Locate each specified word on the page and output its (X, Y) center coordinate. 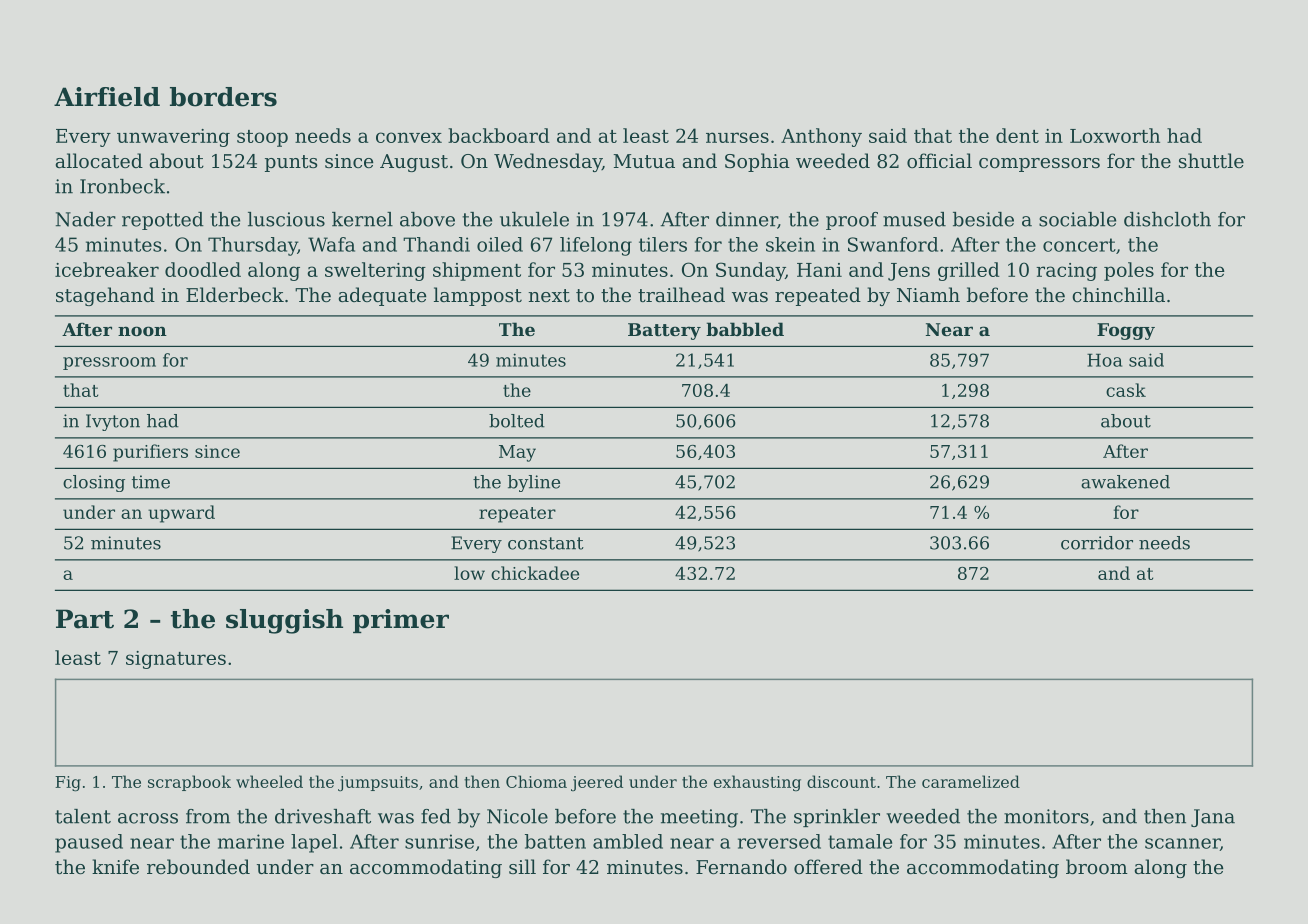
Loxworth (1115, 135)
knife (115, 866)
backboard (499, 135)
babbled (745, 329)
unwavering (173, 138)
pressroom (109, 363)
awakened (1125, 482)
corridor (1097, 543)
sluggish (284, 621)
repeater (517, 515)
